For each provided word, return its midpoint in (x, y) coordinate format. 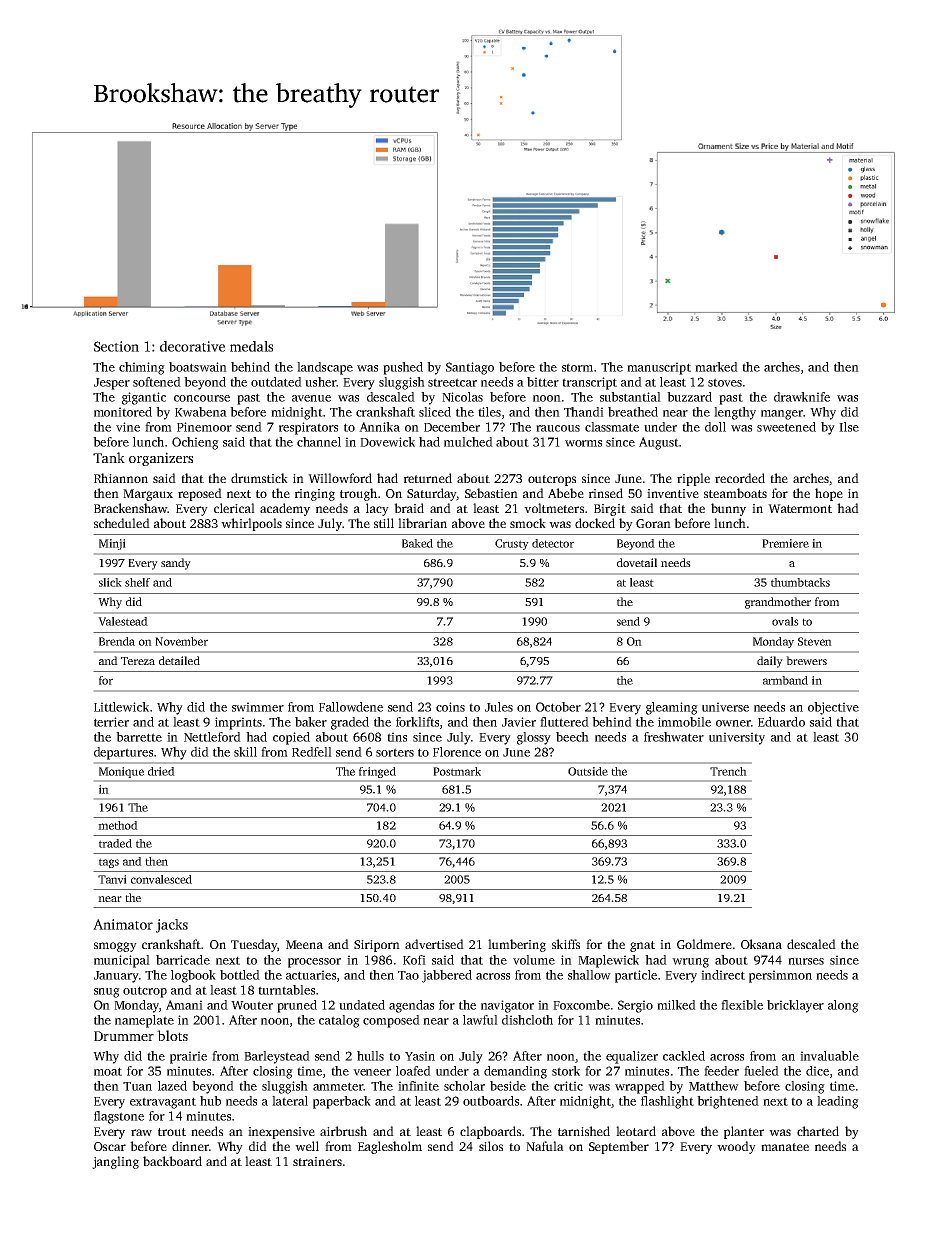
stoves (725, 382)
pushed (403, 368)
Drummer (124, 1036)
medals (251, 346)
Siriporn (377, 946)
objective (833, 708)
